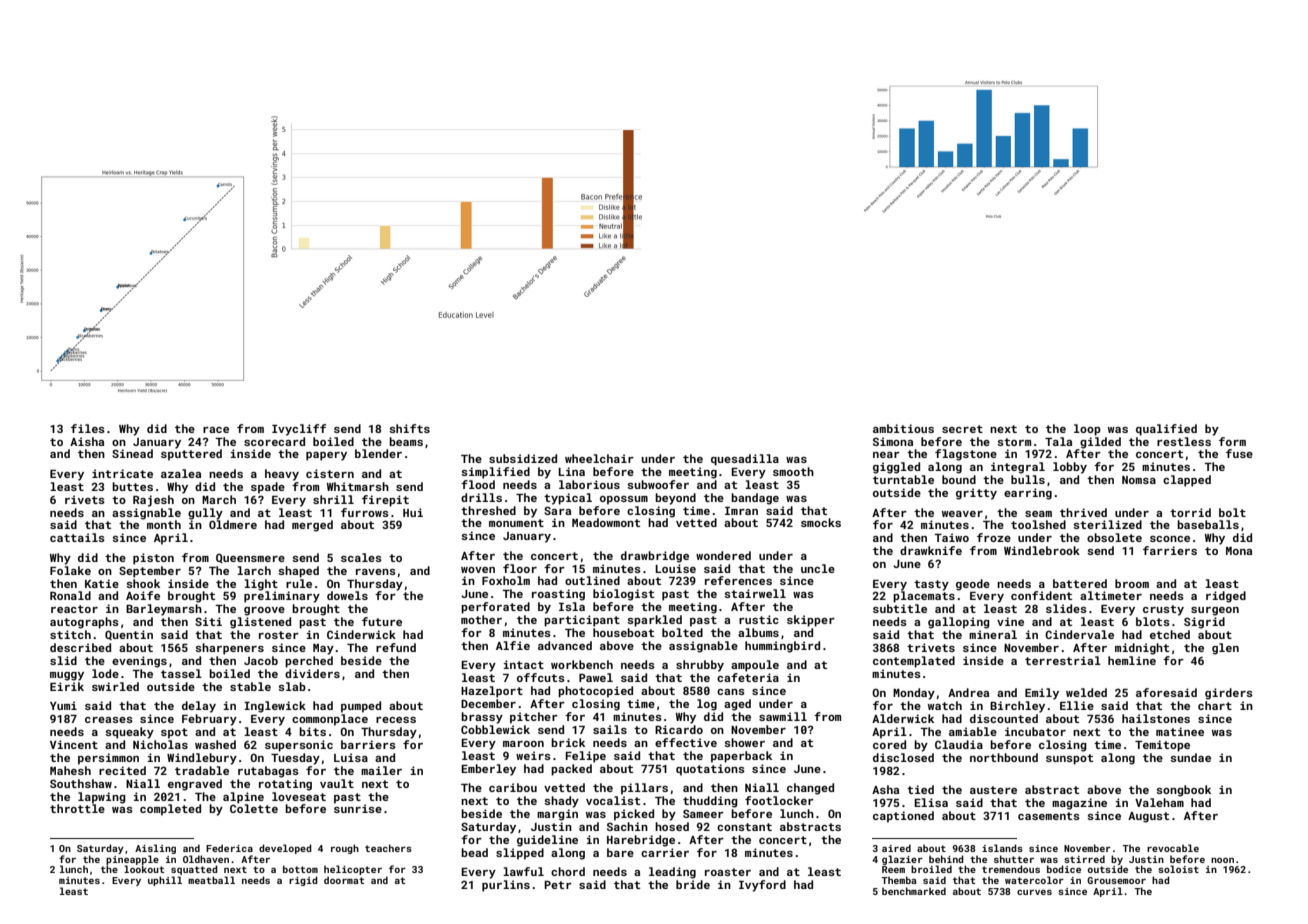 The width and height of the image is (1308, 924). Describe the element at coordinates (903, 428) in the image. I see `ambitious` at that location.
